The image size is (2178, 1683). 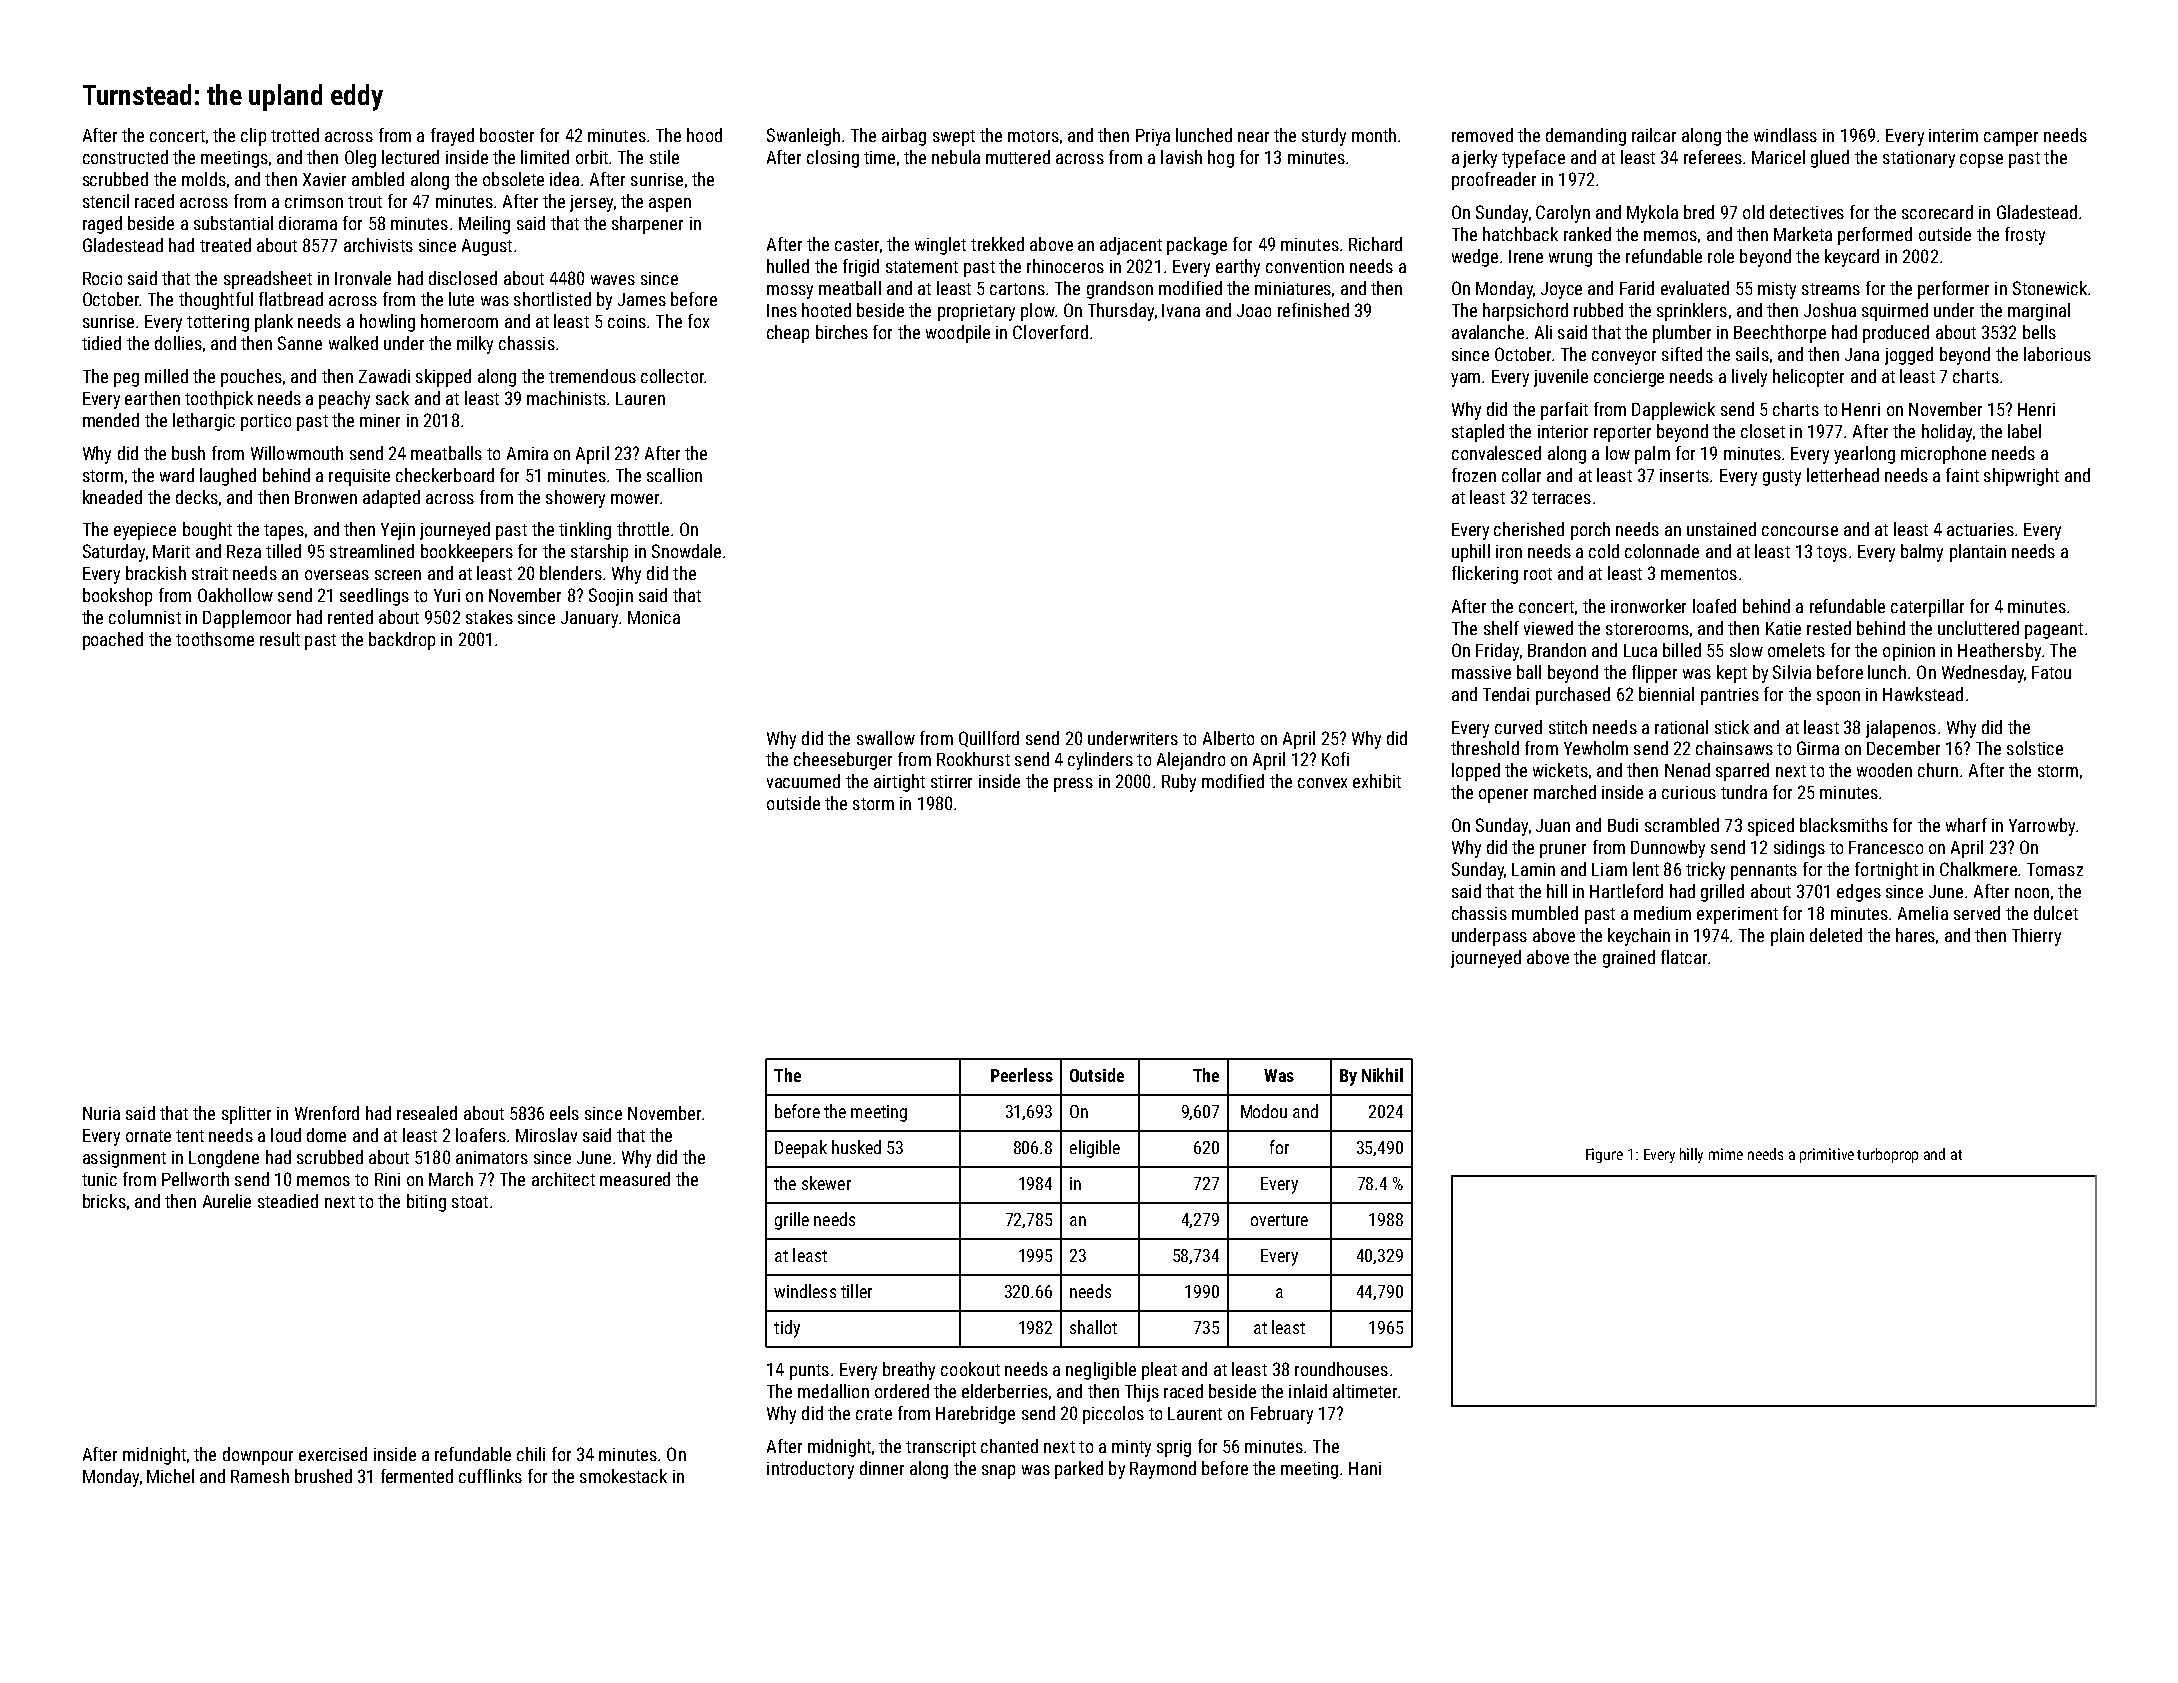 I want to click on Quillford, so click(x=989, y=739).
